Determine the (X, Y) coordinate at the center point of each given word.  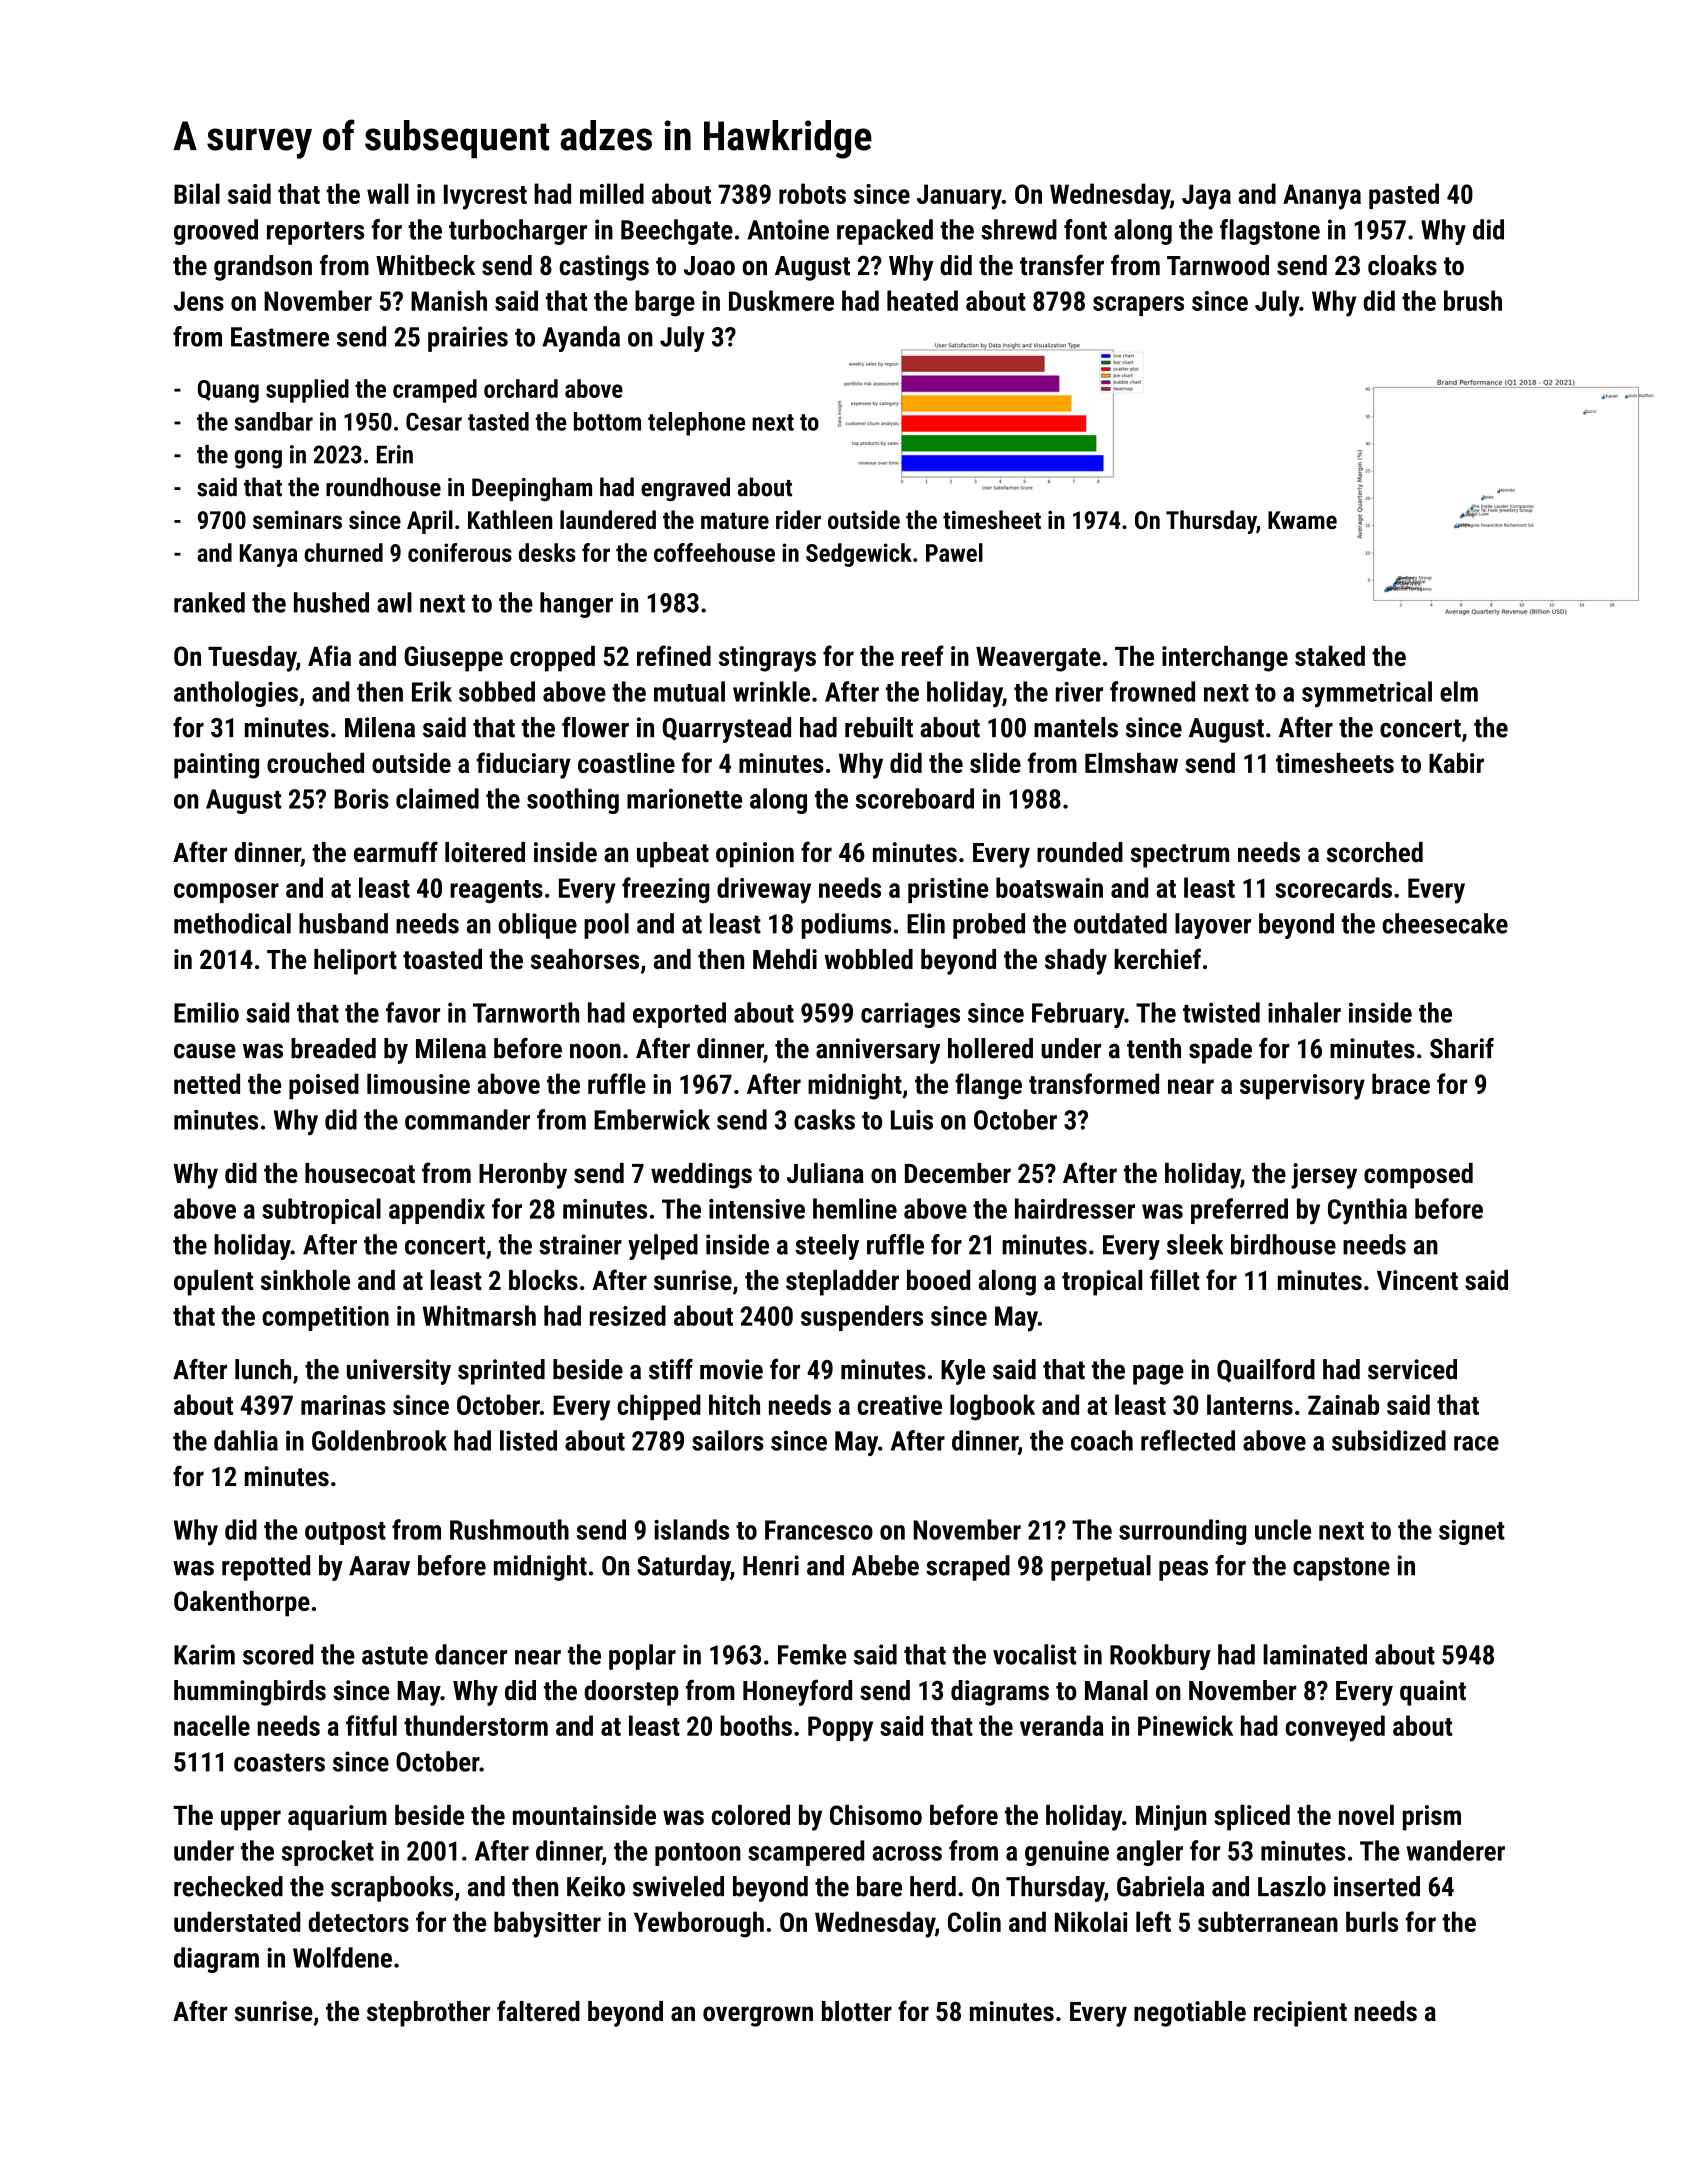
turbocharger (518, 232)
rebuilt (879, 727)
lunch (263, 1369)
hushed (331, 602)
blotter (857, 2011)
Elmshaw (1131, 763)
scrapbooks (392, 1889)
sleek (1195, 1244)
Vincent (1417, 1280)
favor (413, 1012)
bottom (607, 421)
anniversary (878, 1051)
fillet (1174, 1279)
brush (1473, 300)
